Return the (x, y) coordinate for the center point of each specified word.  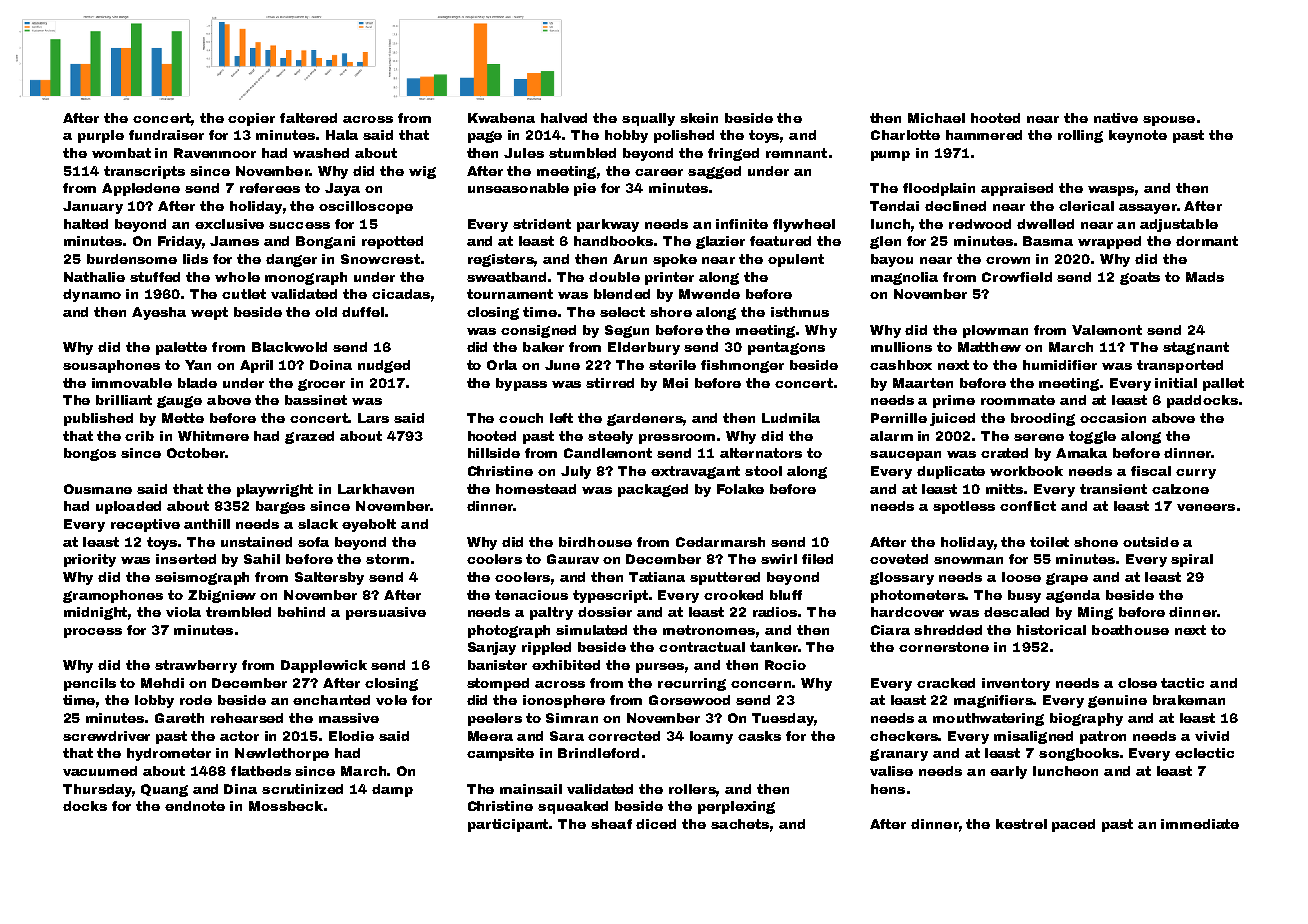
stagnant (1196, 348)
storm (387, 559)
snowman (968, 560)
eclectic (1204, 753)
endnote (195, 806)
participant (508, 825)
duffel (363, 312)
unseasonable (518, 188)
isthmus (800, 312)
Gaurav (573, 559)
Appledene (141, 189)
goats (1140, 278)
